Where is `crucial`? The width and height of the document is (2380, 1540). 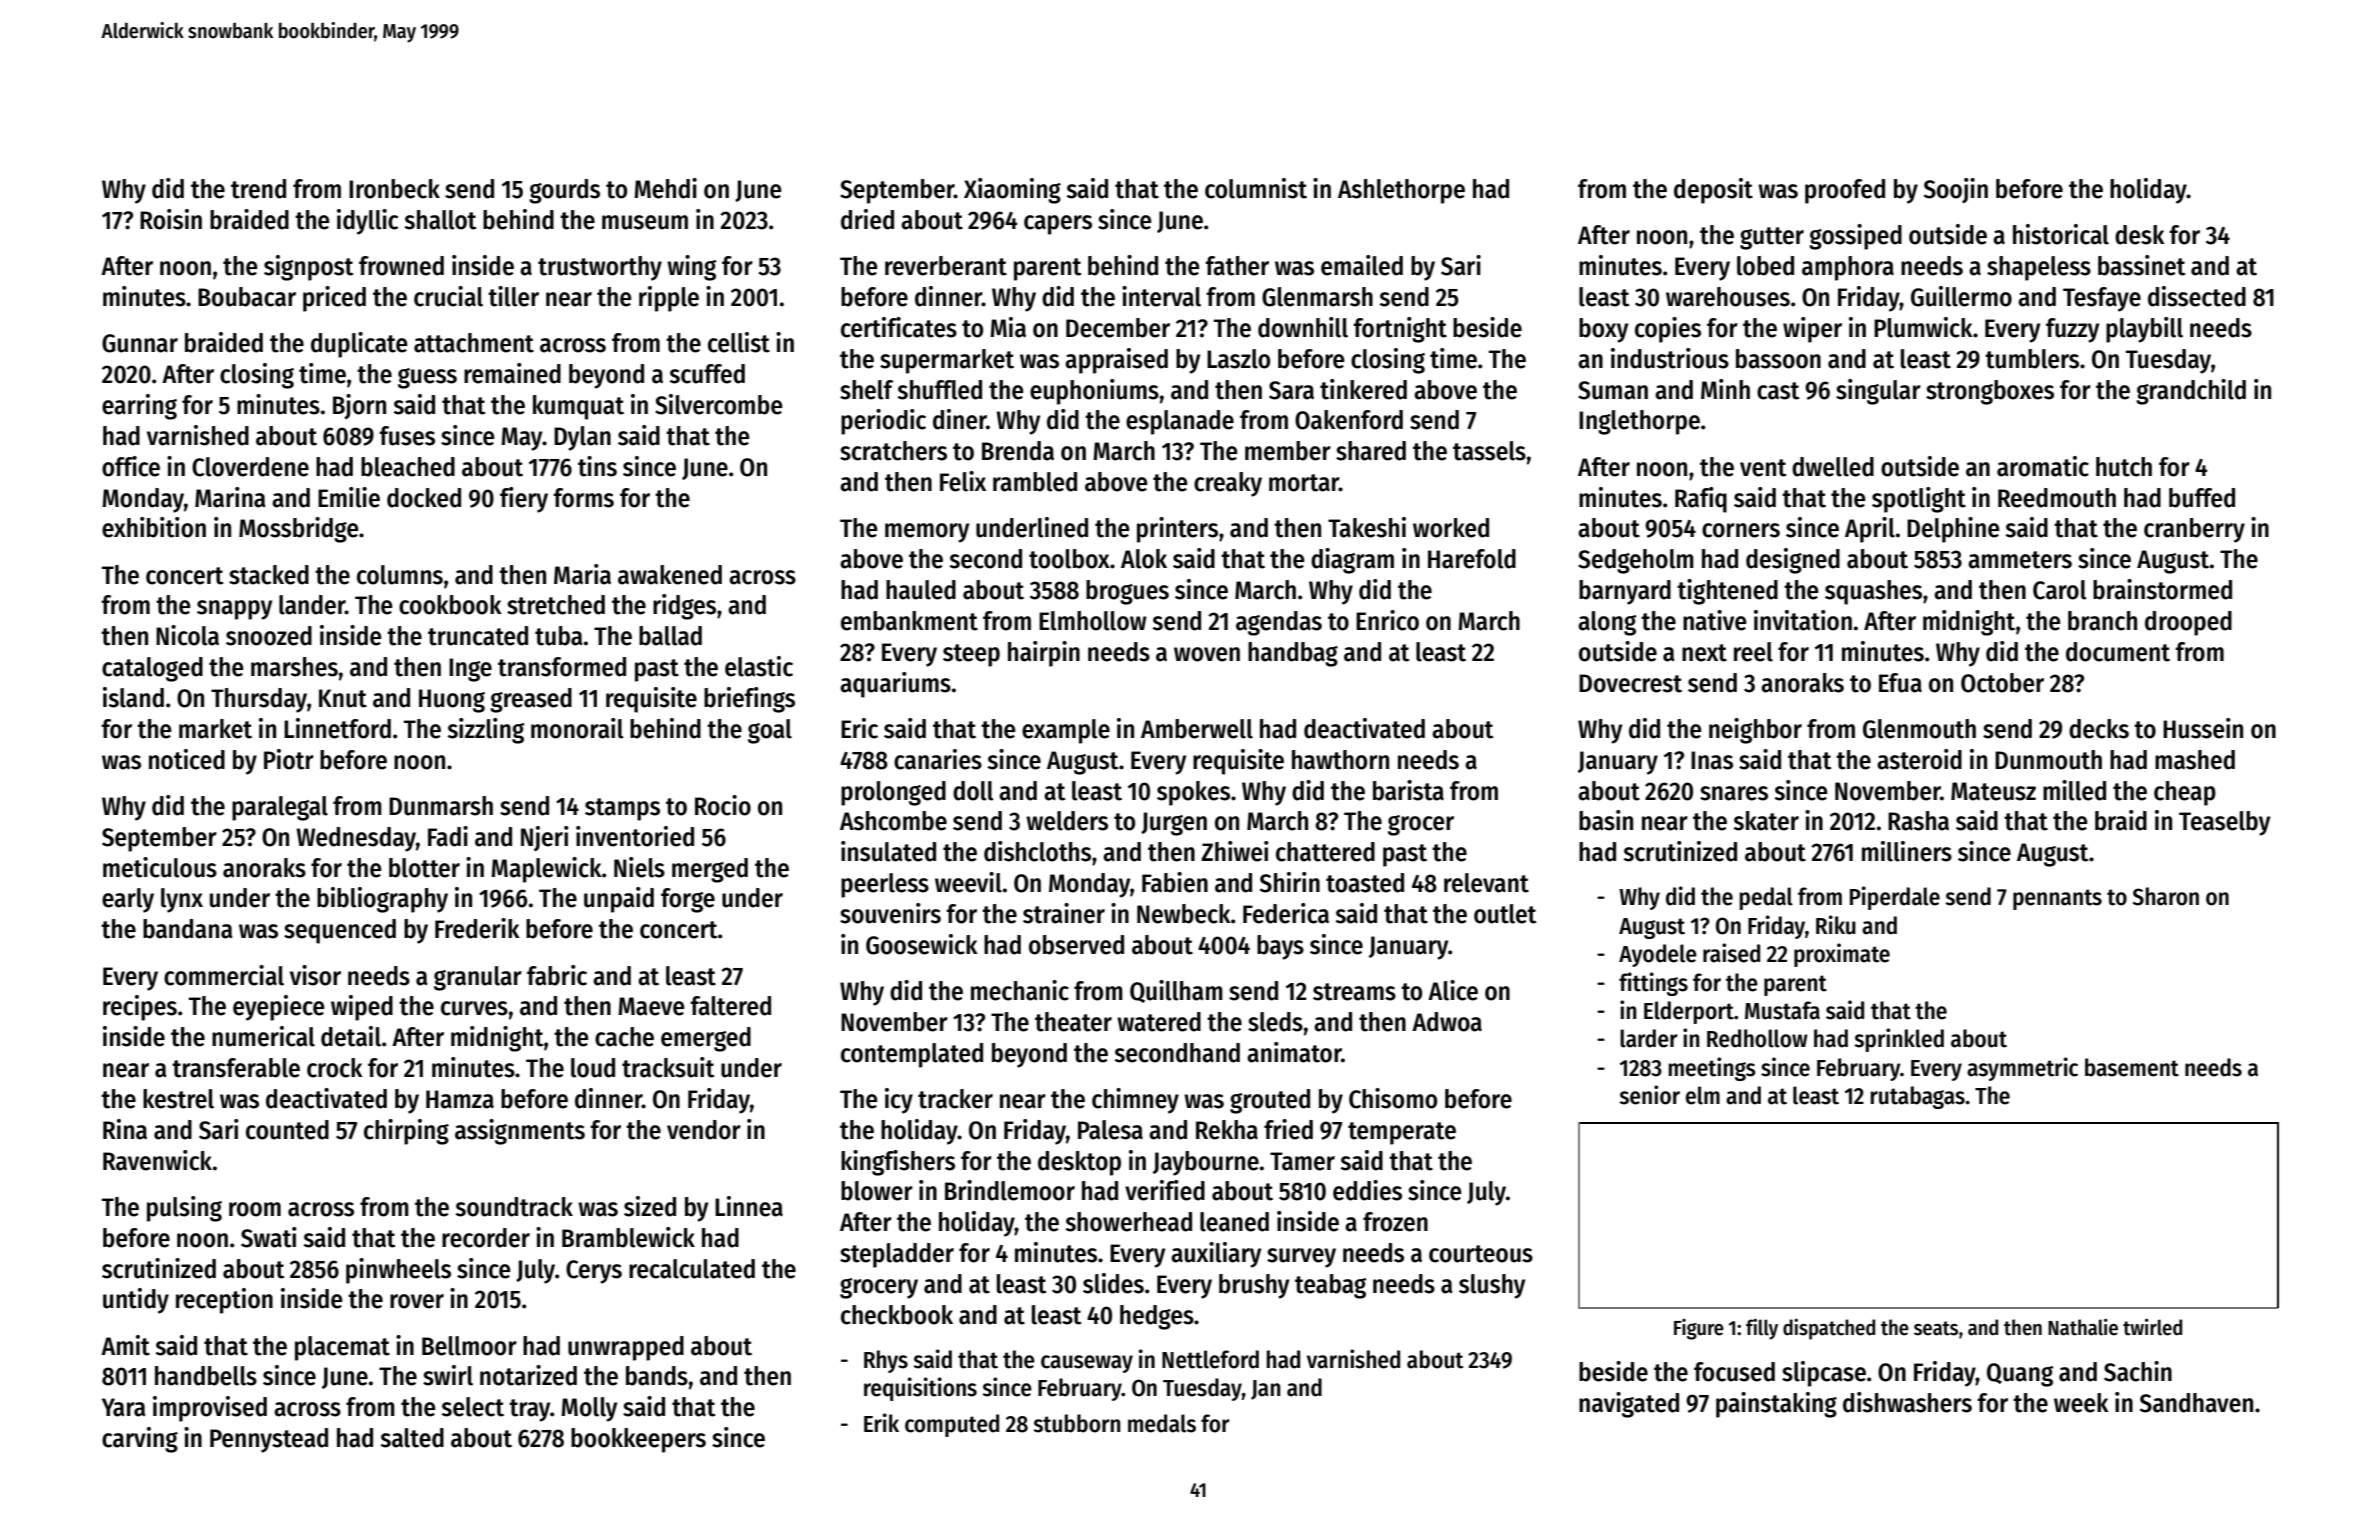
crucial is located at coordinates (448, 296).
